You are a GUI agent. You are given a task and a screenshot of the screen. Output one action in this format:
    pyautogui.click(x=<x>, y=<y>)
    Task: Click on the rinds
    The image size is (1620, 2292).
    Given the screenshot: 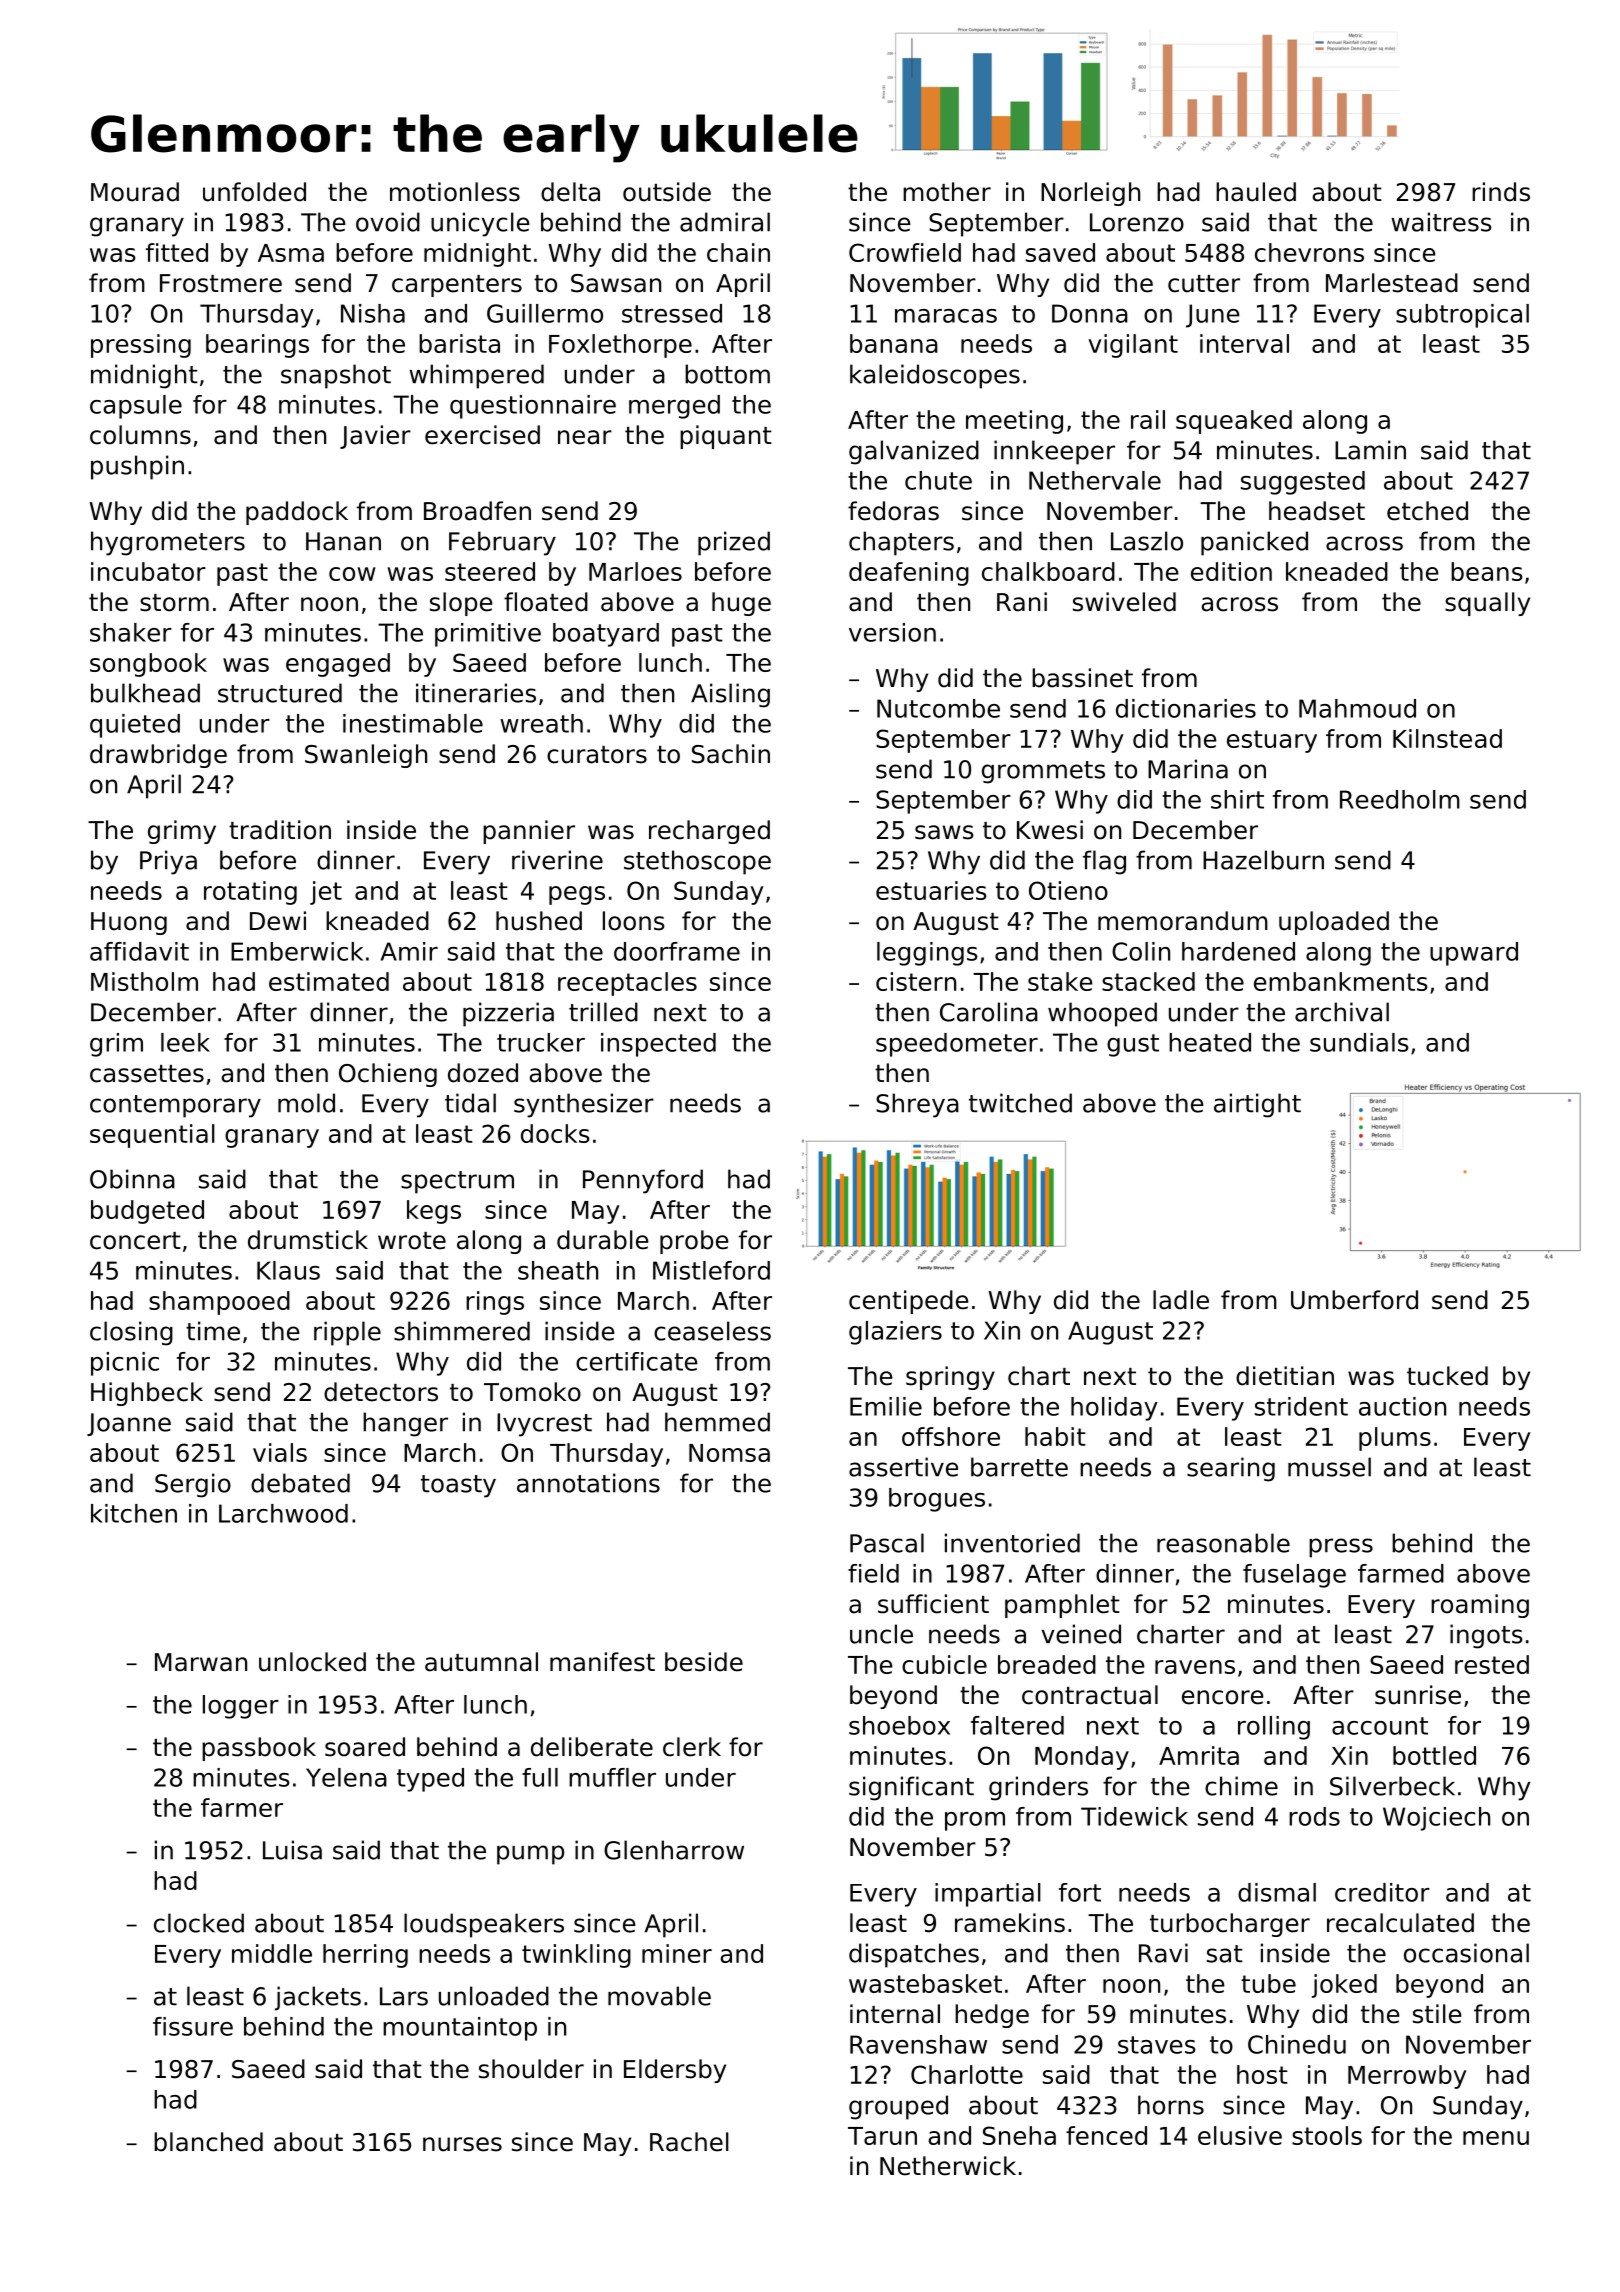 What is the action you would take?
    pyautogui.click(x=1501, y=192)
